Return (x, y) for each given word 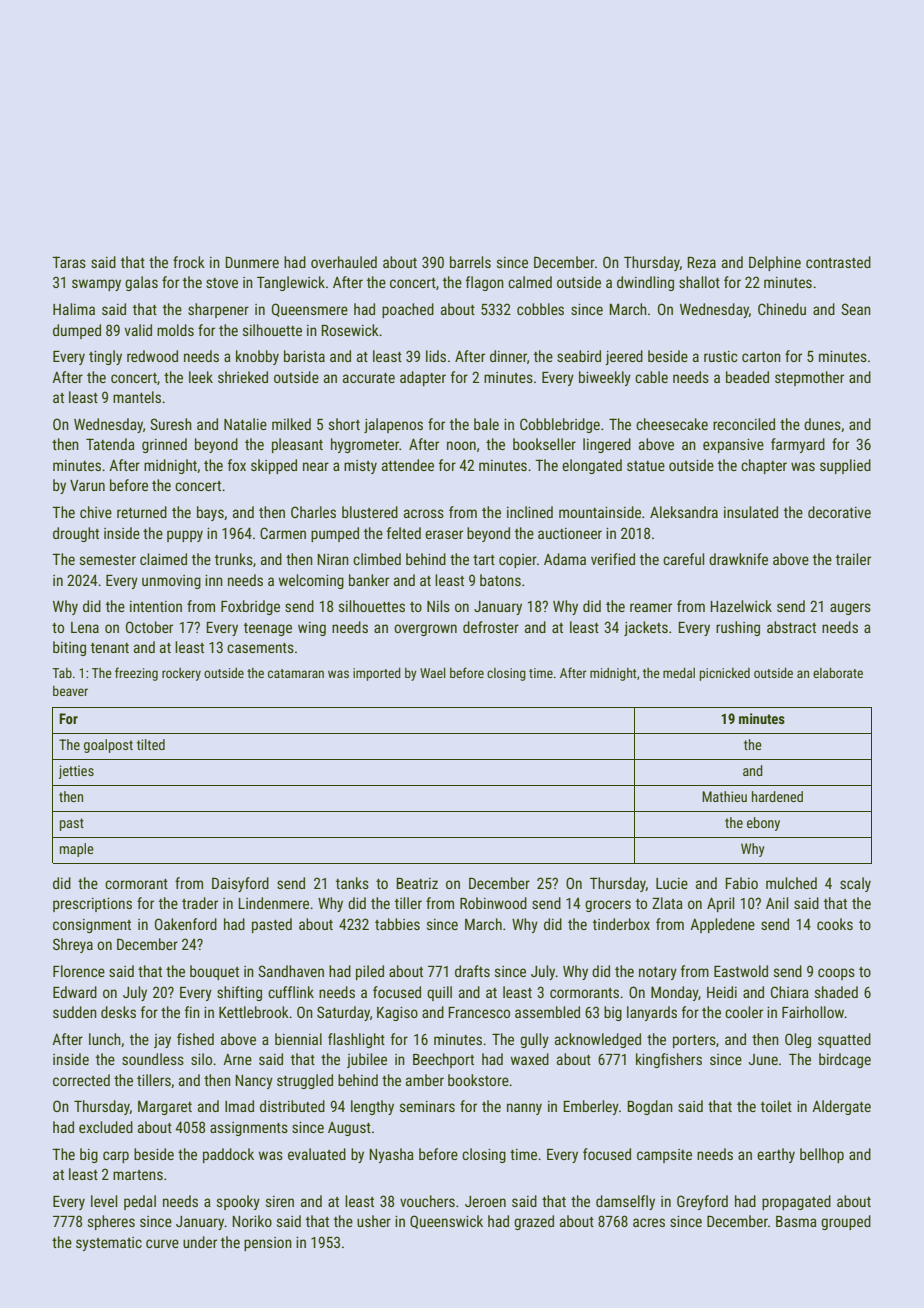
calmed (530, 282)
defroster (491, 627)
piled (370, 972)
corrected (81, 1080)
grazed (534, 1222)
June (763, 1059)
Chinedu (782, 309)
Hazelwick (741, 606)
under (200, 1242)
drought (76, 534)
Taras (69, 262)
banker (369, 580)
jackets (646, 628)
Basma (796, 1221)
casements (260, 648)
